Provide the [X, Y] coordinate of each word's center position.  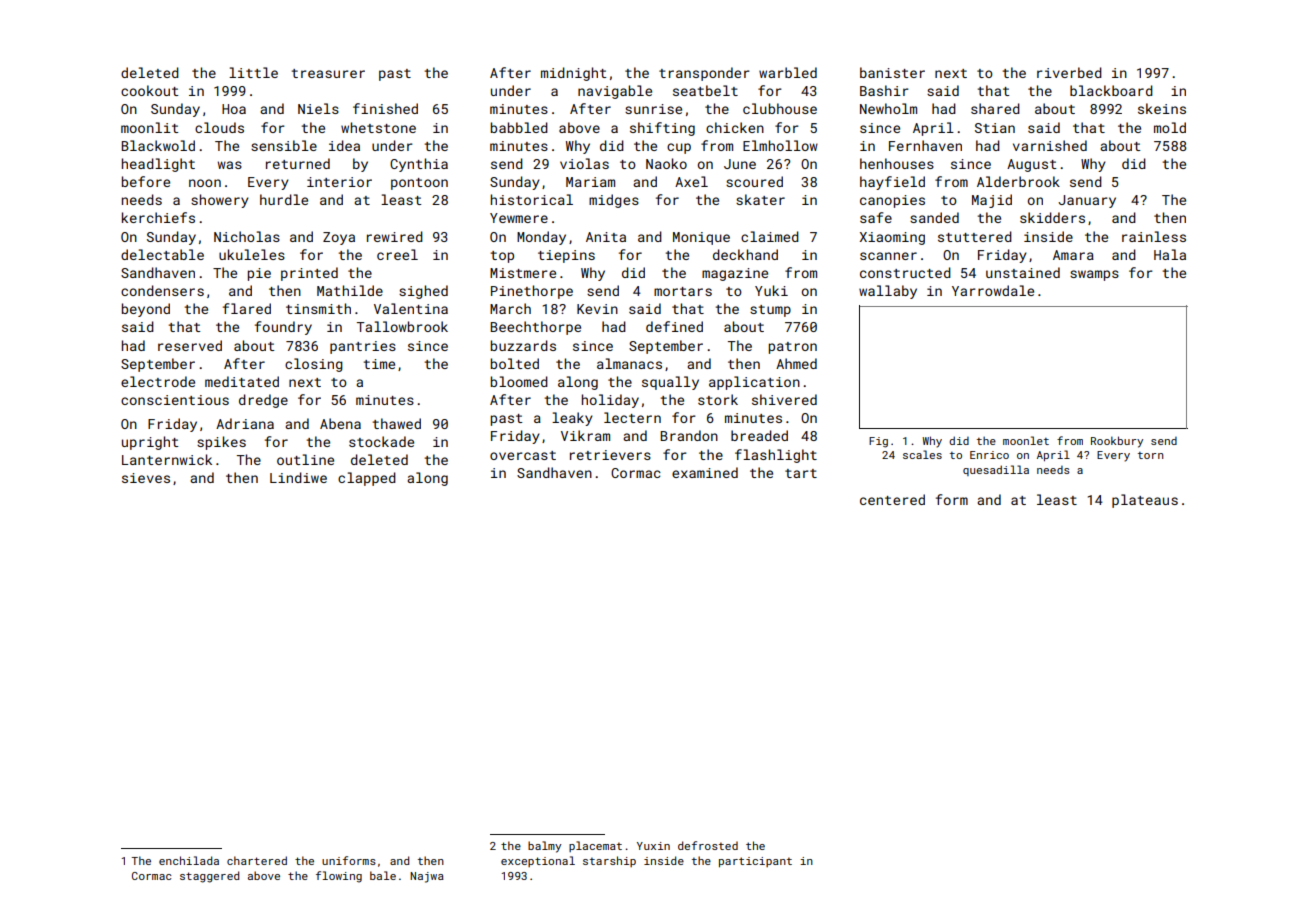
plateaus [1145, 501]
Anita [606, 237]
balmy [545, 847]
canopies [892, 201]
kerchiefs [158, 217]
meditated [242, 381]
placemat [595, 846]
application [754, 383]
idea [344, 145]
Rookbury [1117, 442]
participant [755, 862]
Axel [691, 181]
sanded [934, 217]
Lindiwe [298, 477]
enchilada [189, 860]
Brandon [689, 435]
